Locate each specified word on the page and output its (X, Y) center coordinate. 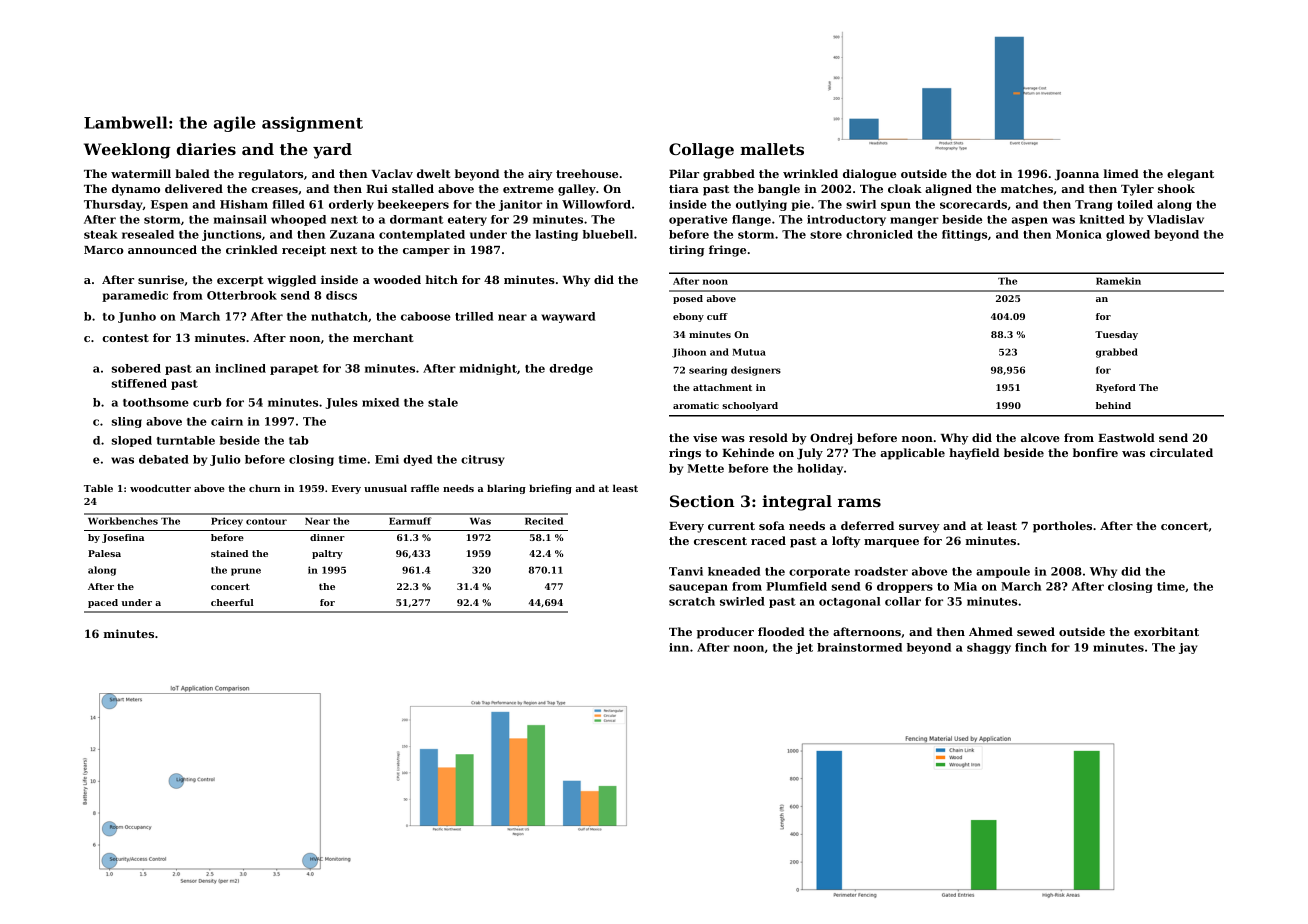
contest (125, 338)
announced (162, 249)
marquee (891, 543)
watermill (141, 173)
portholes (1062, 527)
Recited (544, 521)
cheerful (232, 602)
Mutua (749, 352)
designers (756, 371)
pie (800, 205)
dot (986, 173)
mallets (772, 149)
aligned (948, 190)
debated (164, 459)
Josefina (123, 538)
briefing (550, 489)
